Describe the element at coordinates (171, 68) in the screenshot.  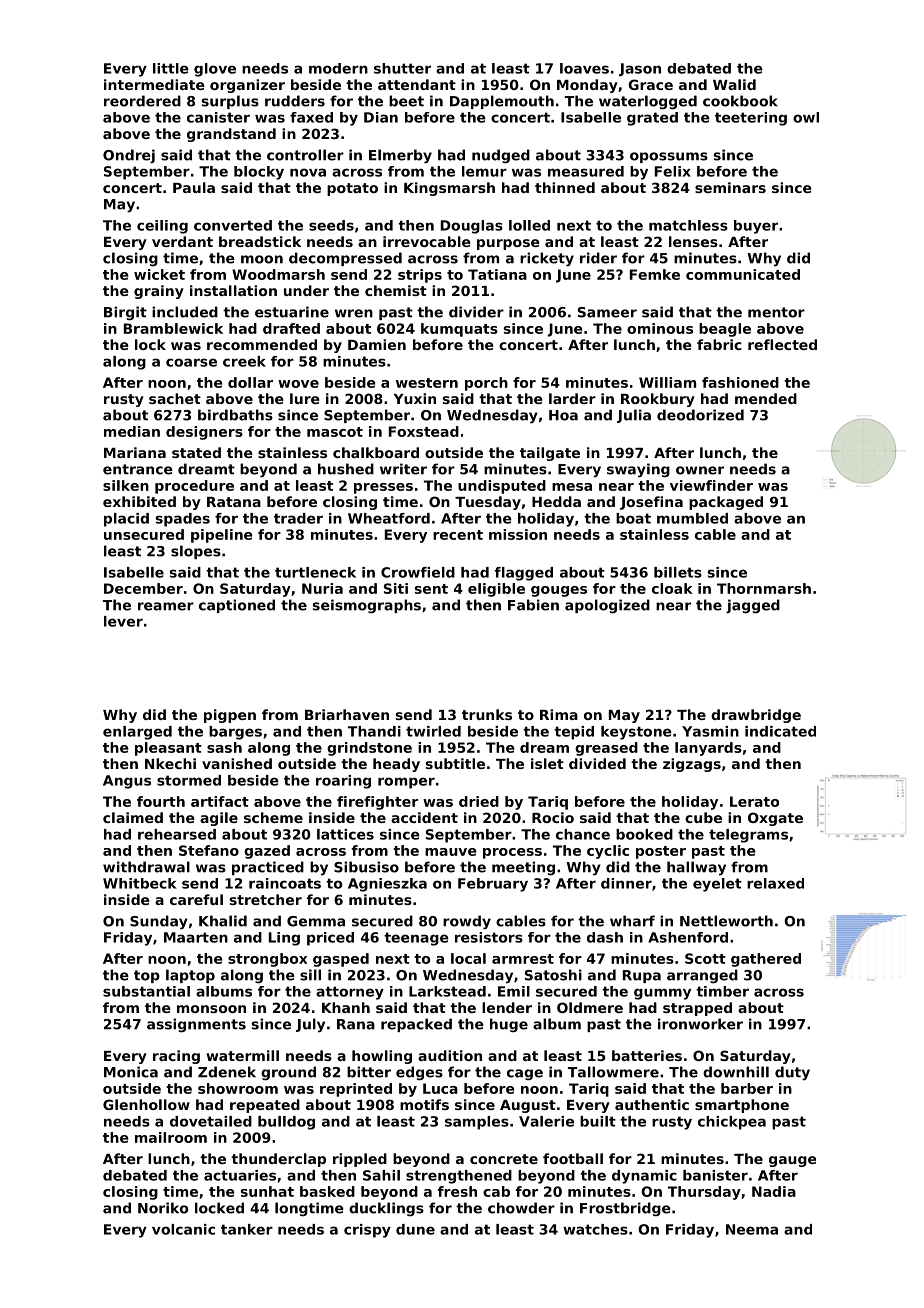
I see `little` at that location.
